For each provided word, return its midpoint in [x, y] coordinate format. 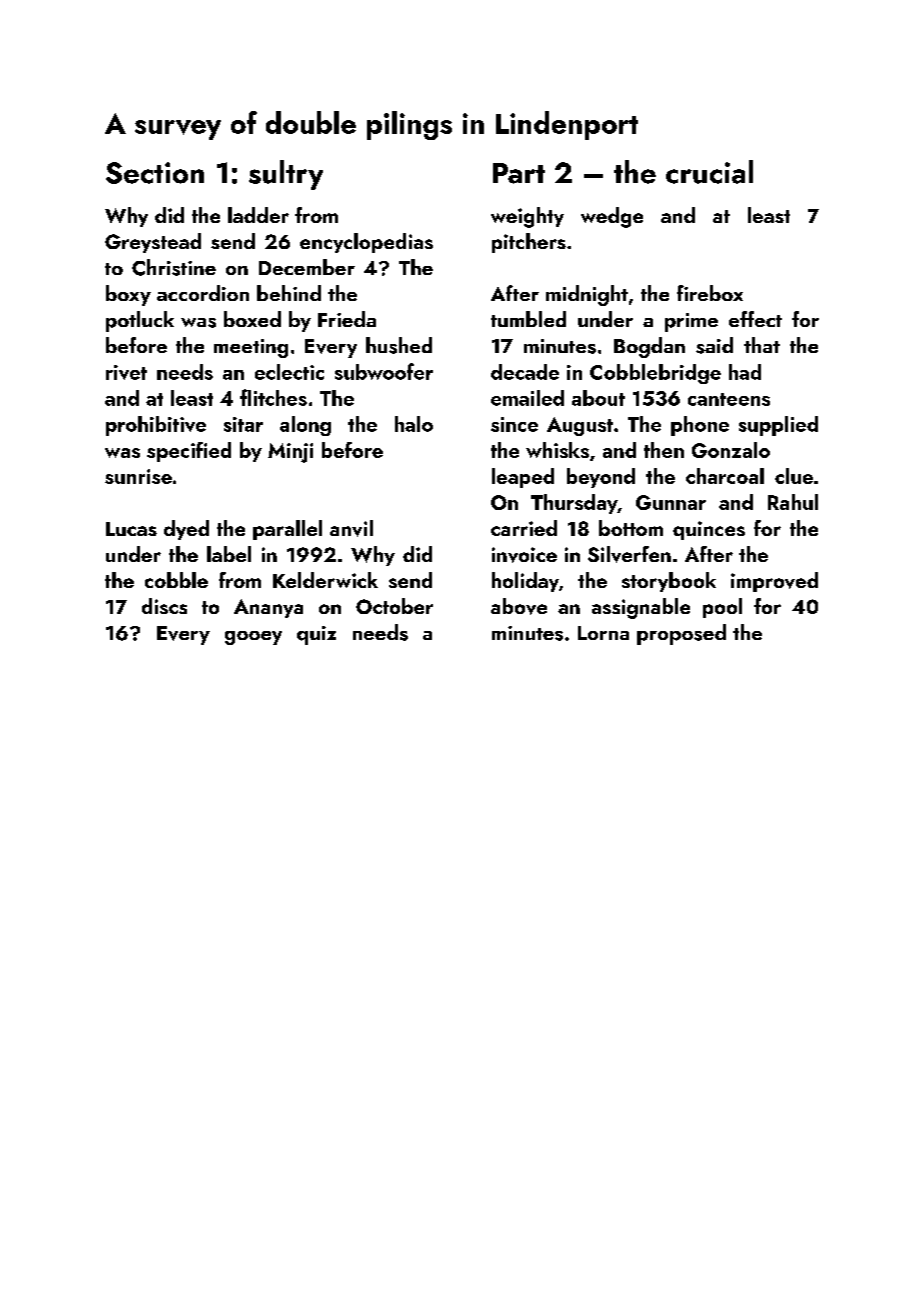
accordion [203, 293]
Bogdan [649, 347]
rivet [126, 372]
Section [155, 173]
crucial [709, 172]
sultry [286, 175]
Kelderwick [325, 580]
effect [755, 319]
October [394, 606]
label [229, 554]
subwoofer [384, 371]
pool [722, 608]
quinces [709, 530]
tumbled [528, 319]
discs [164, 606]
